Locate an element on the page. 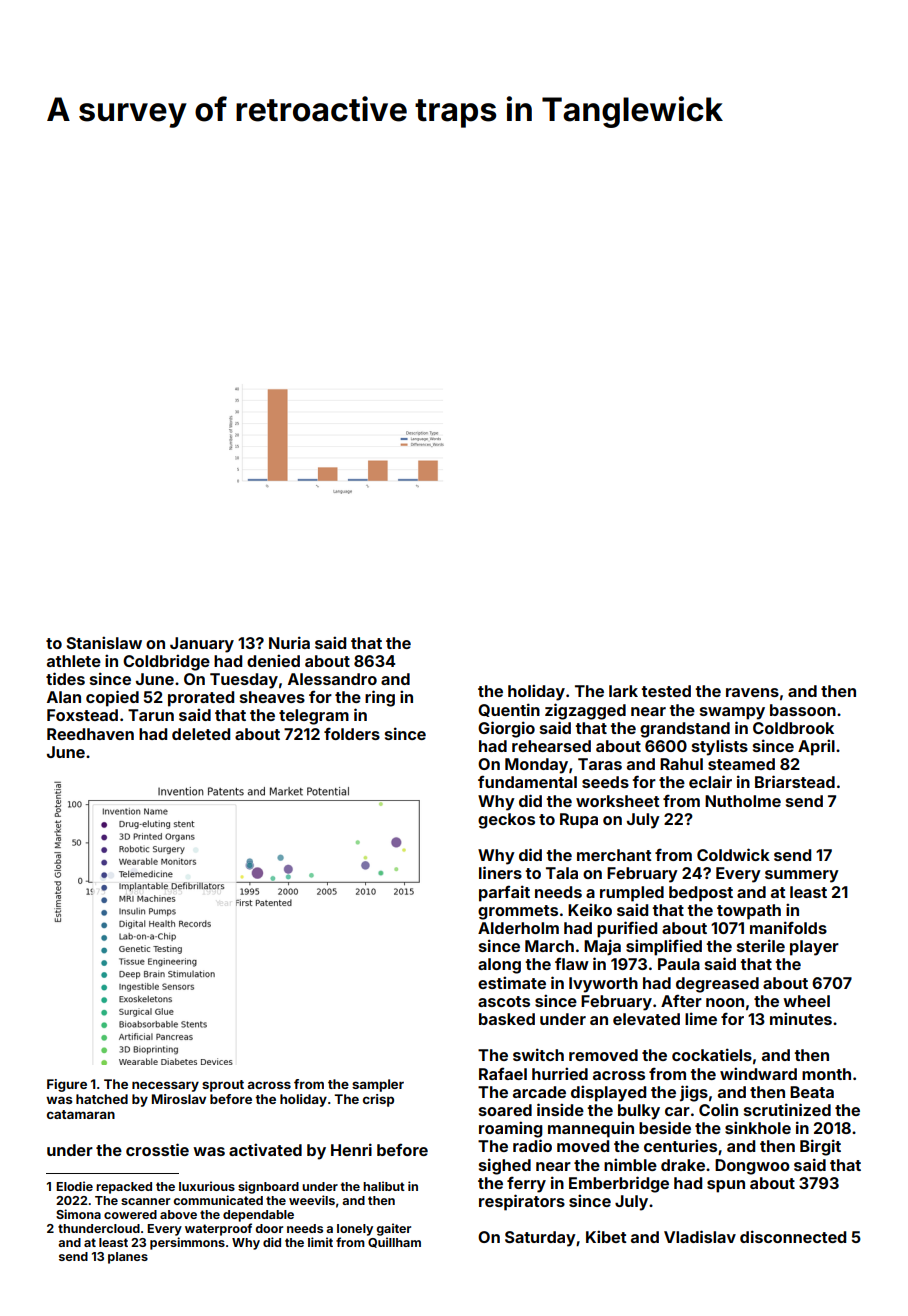 The width and height of the image is (908, 1316). Quentin is located at coordinates (509, 710).
